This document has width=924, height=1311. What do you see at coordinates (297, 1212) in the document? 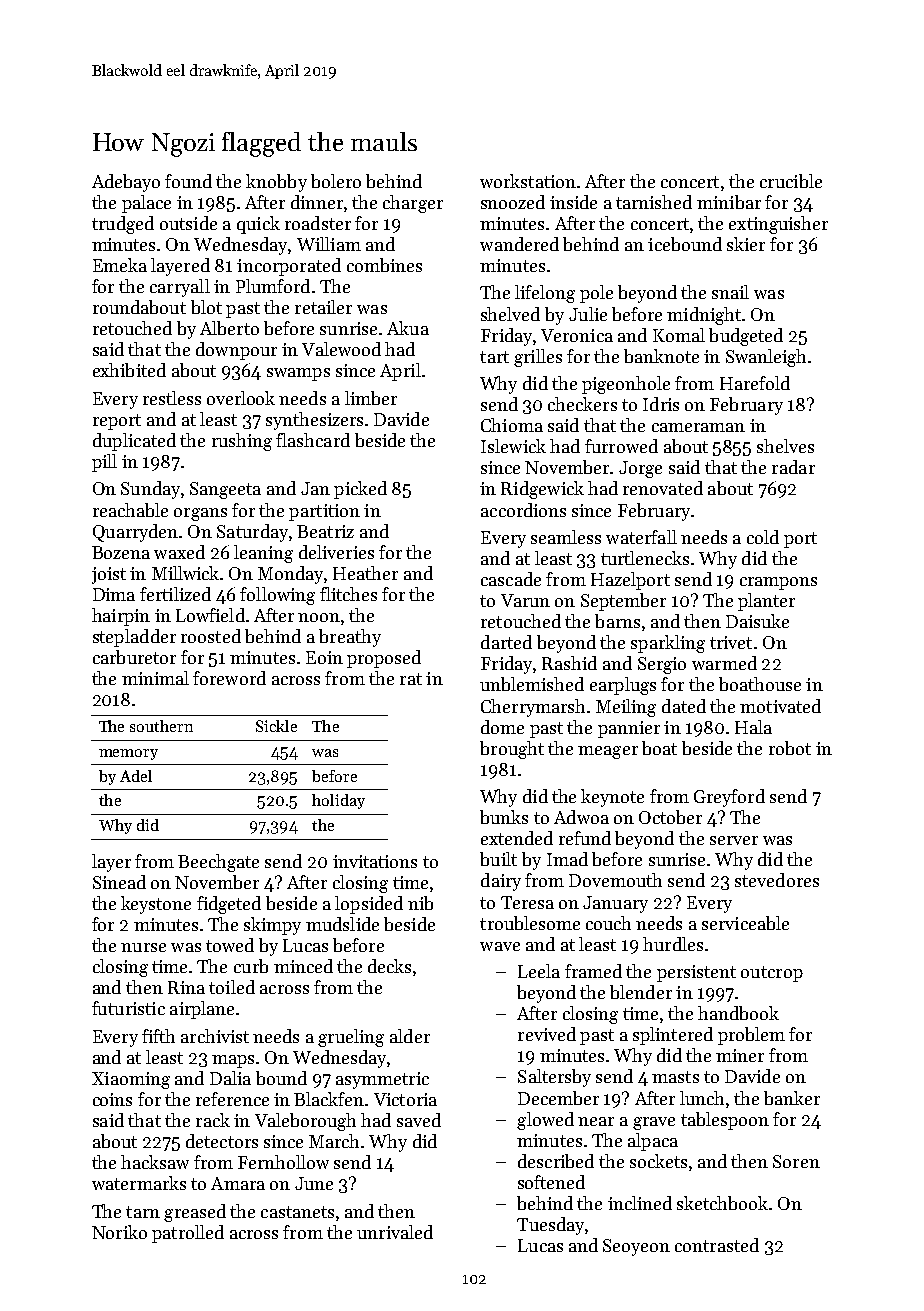
I see `castanets` at bounding box center [297, 1212].
